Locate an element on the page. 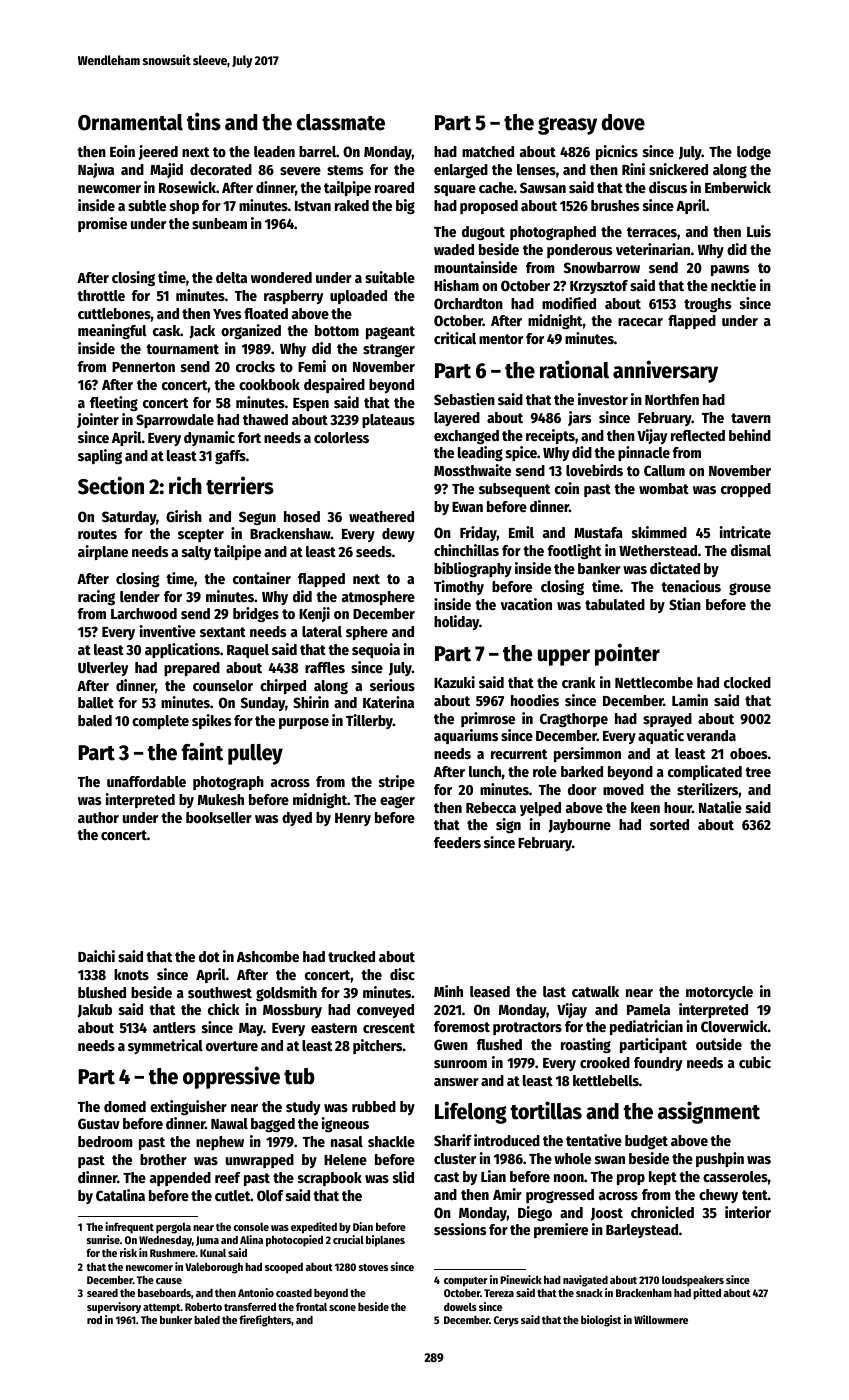 This document has height=1400, width=849. Girish is located at coordinates (184, 516).
